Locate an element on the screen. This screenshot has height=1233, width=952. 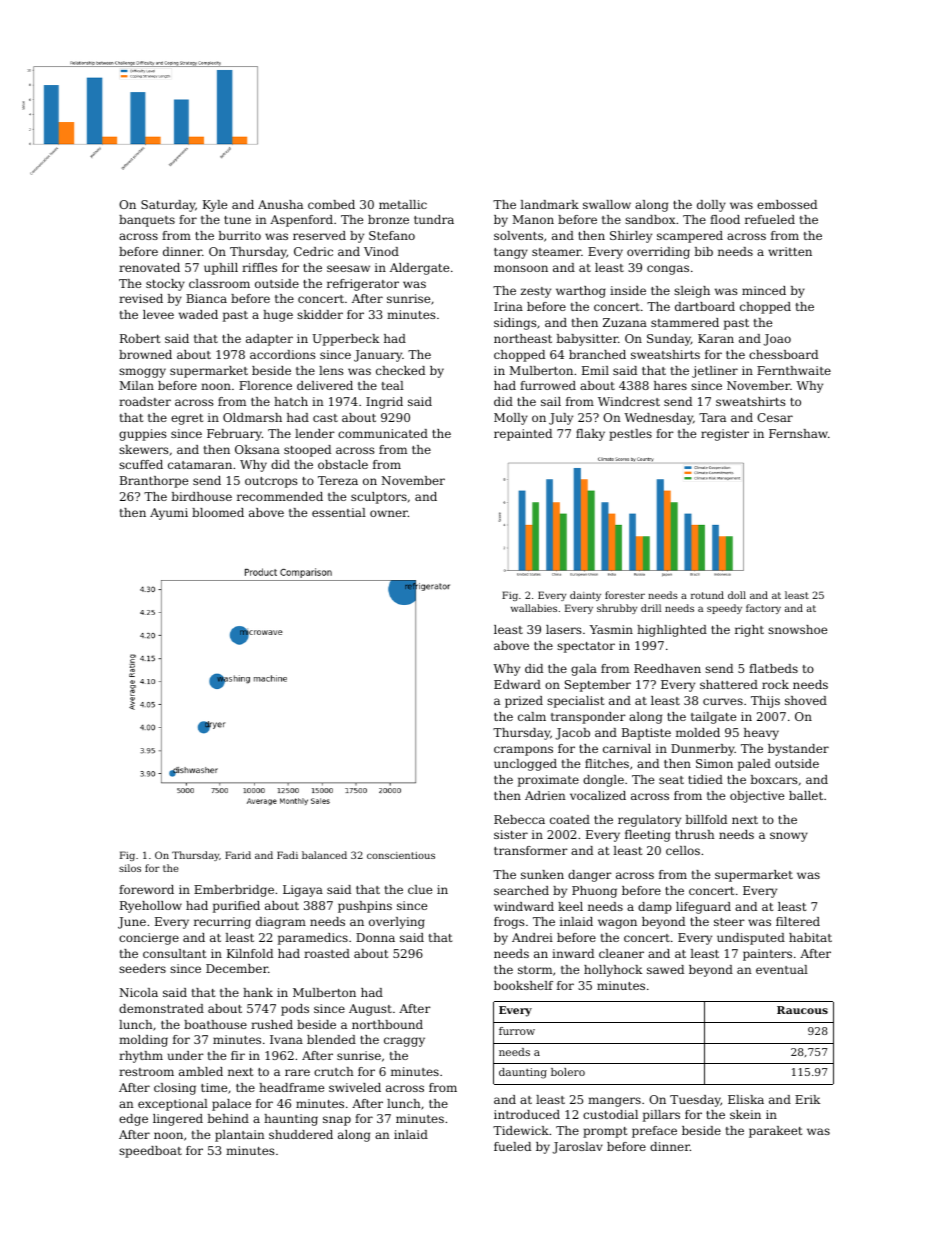
speedboat is located at coordinates (150, 1152).
